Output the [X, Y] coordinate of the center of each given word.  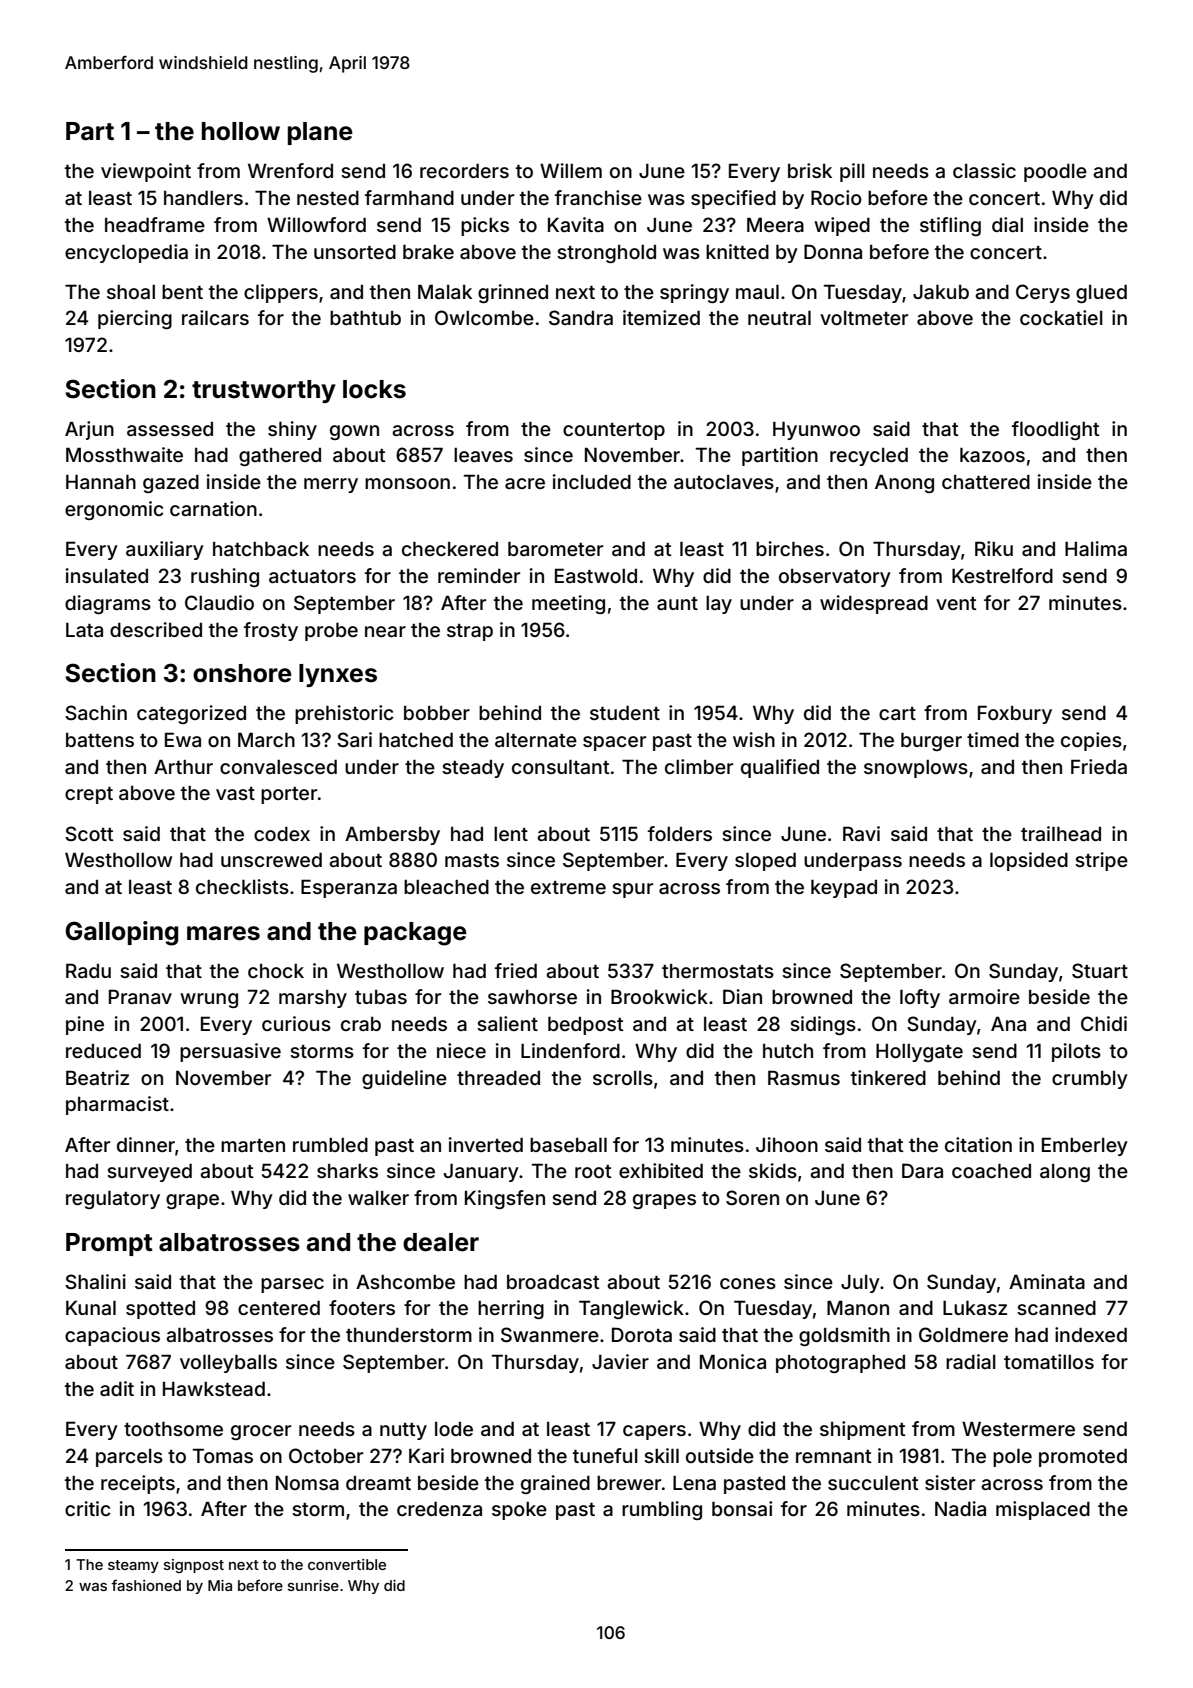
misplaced [1043, 1510]
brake [428, 252]
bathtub [365, 318]
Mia [220, 1585]
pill [852, 172]
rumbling [662, 1510]
